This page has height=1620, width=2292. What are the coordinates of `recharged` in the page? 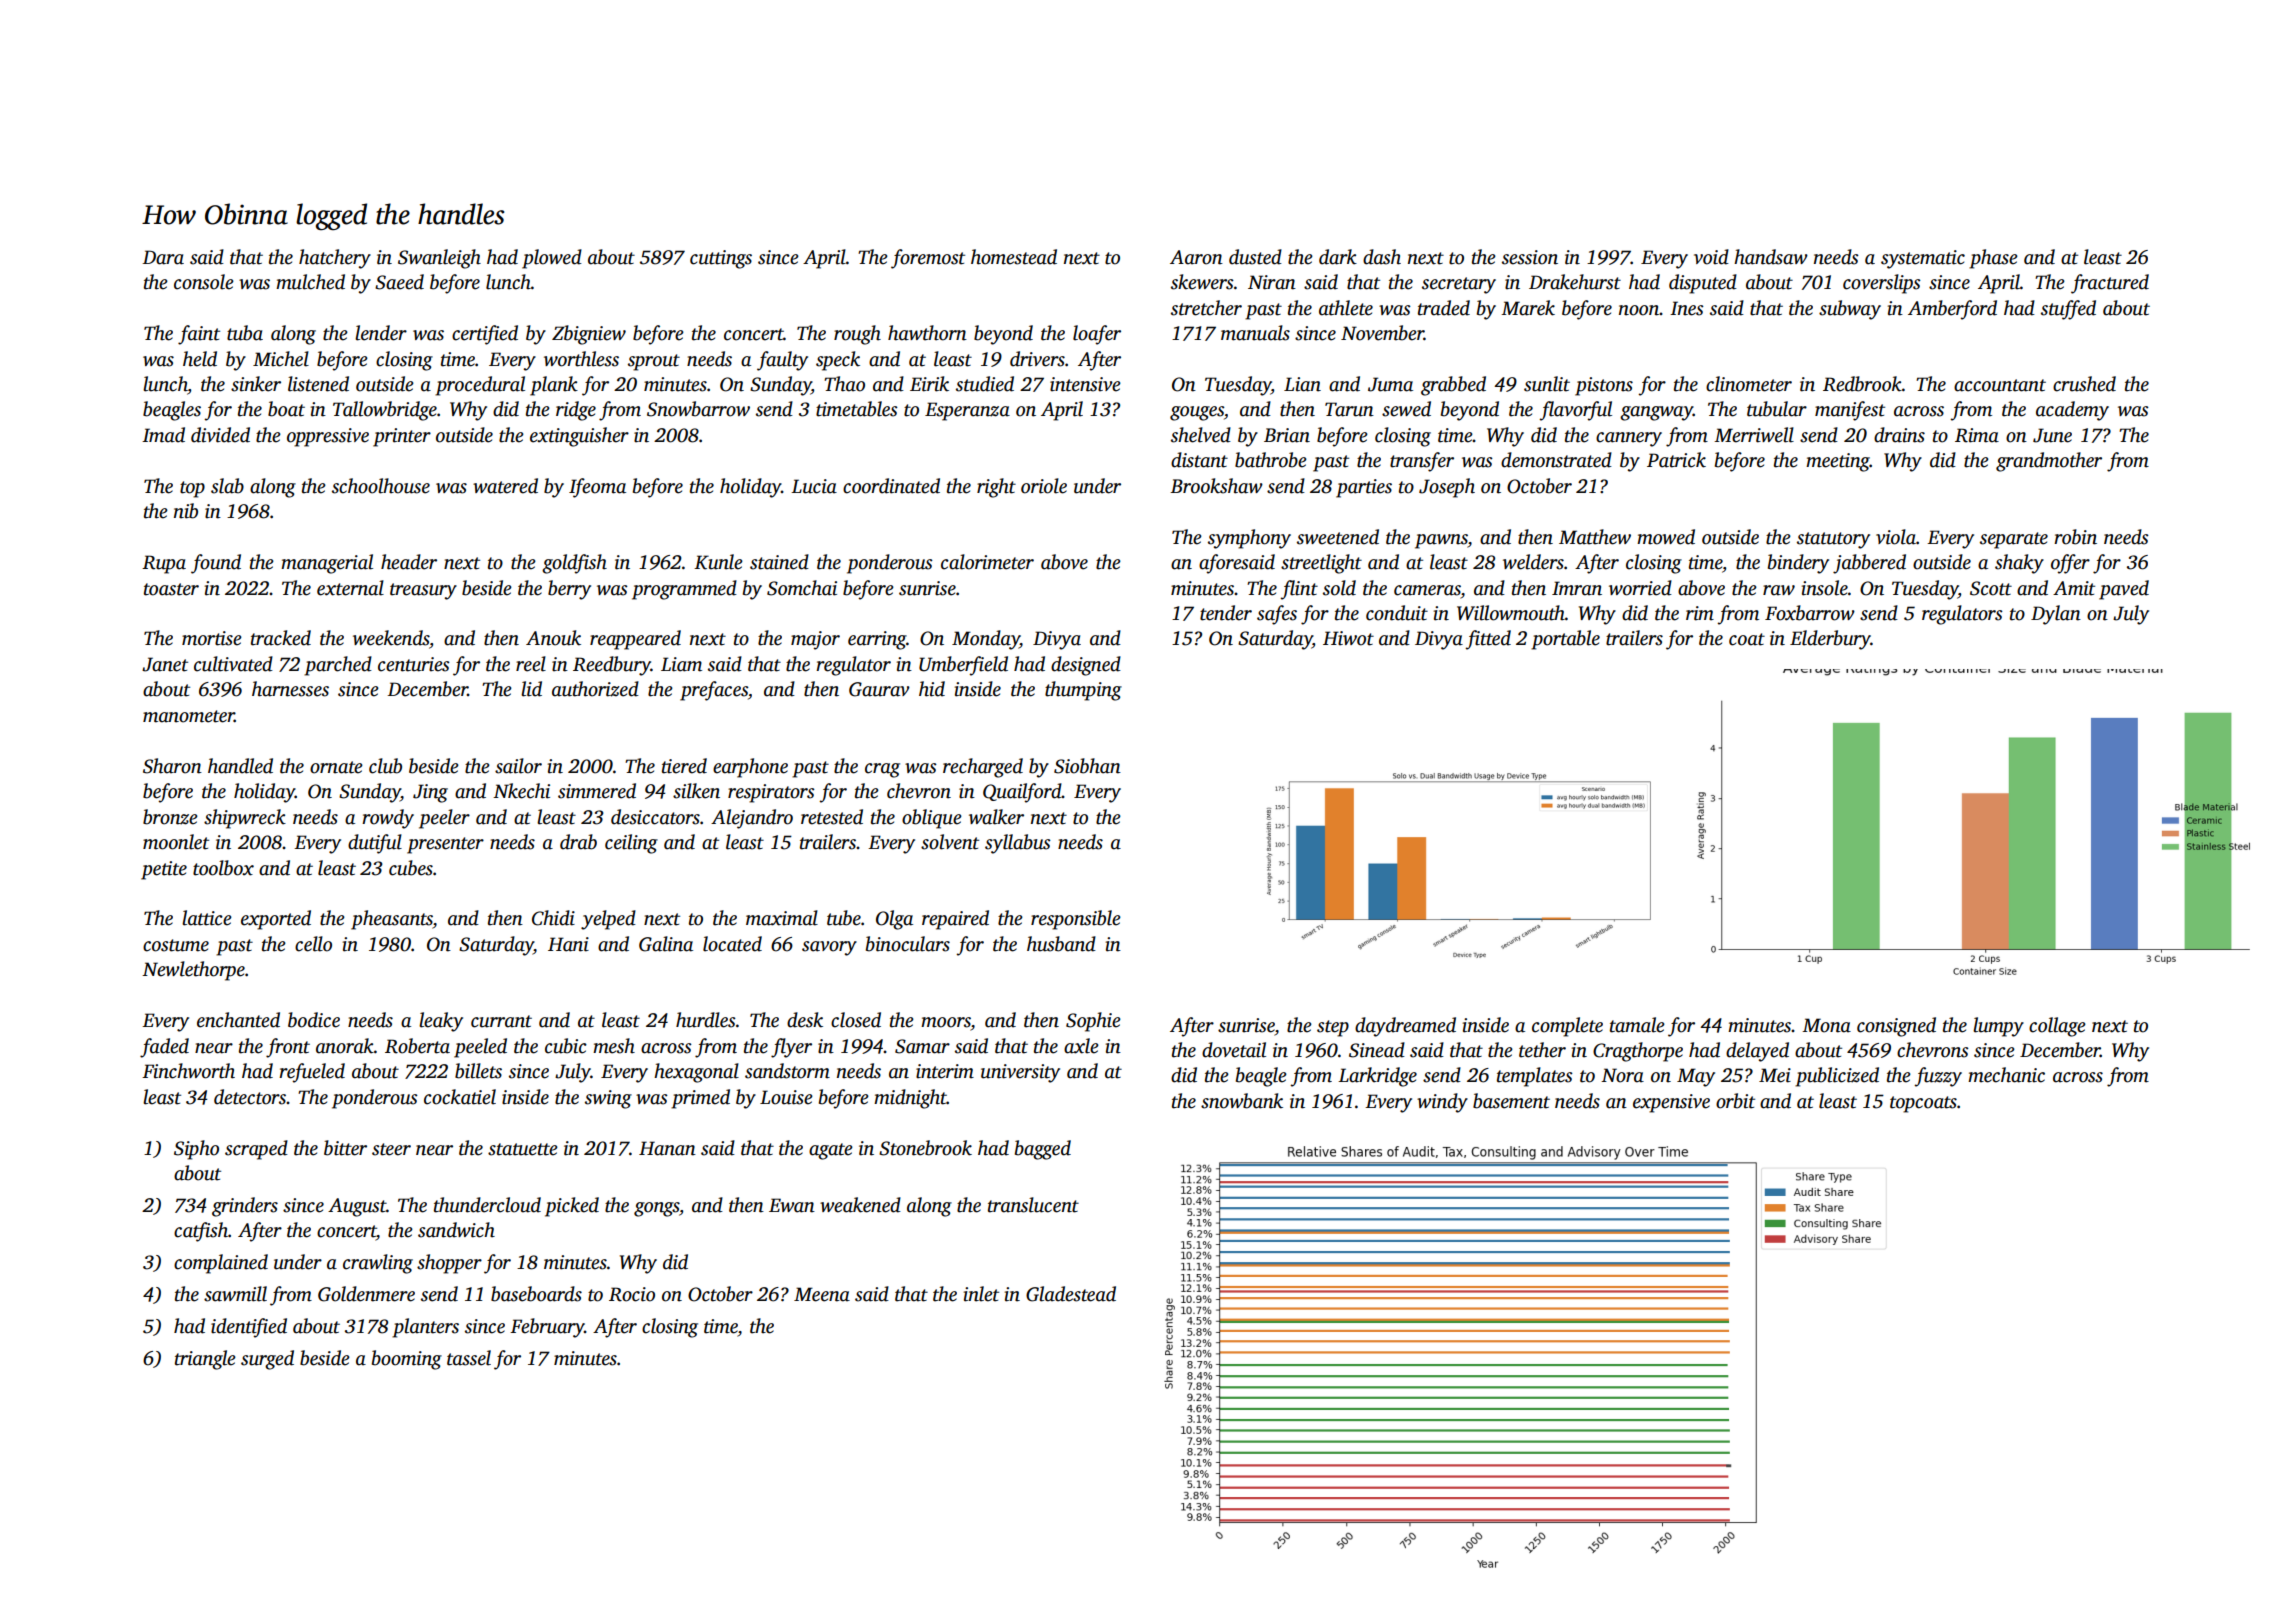 It's located at (983, 768).
